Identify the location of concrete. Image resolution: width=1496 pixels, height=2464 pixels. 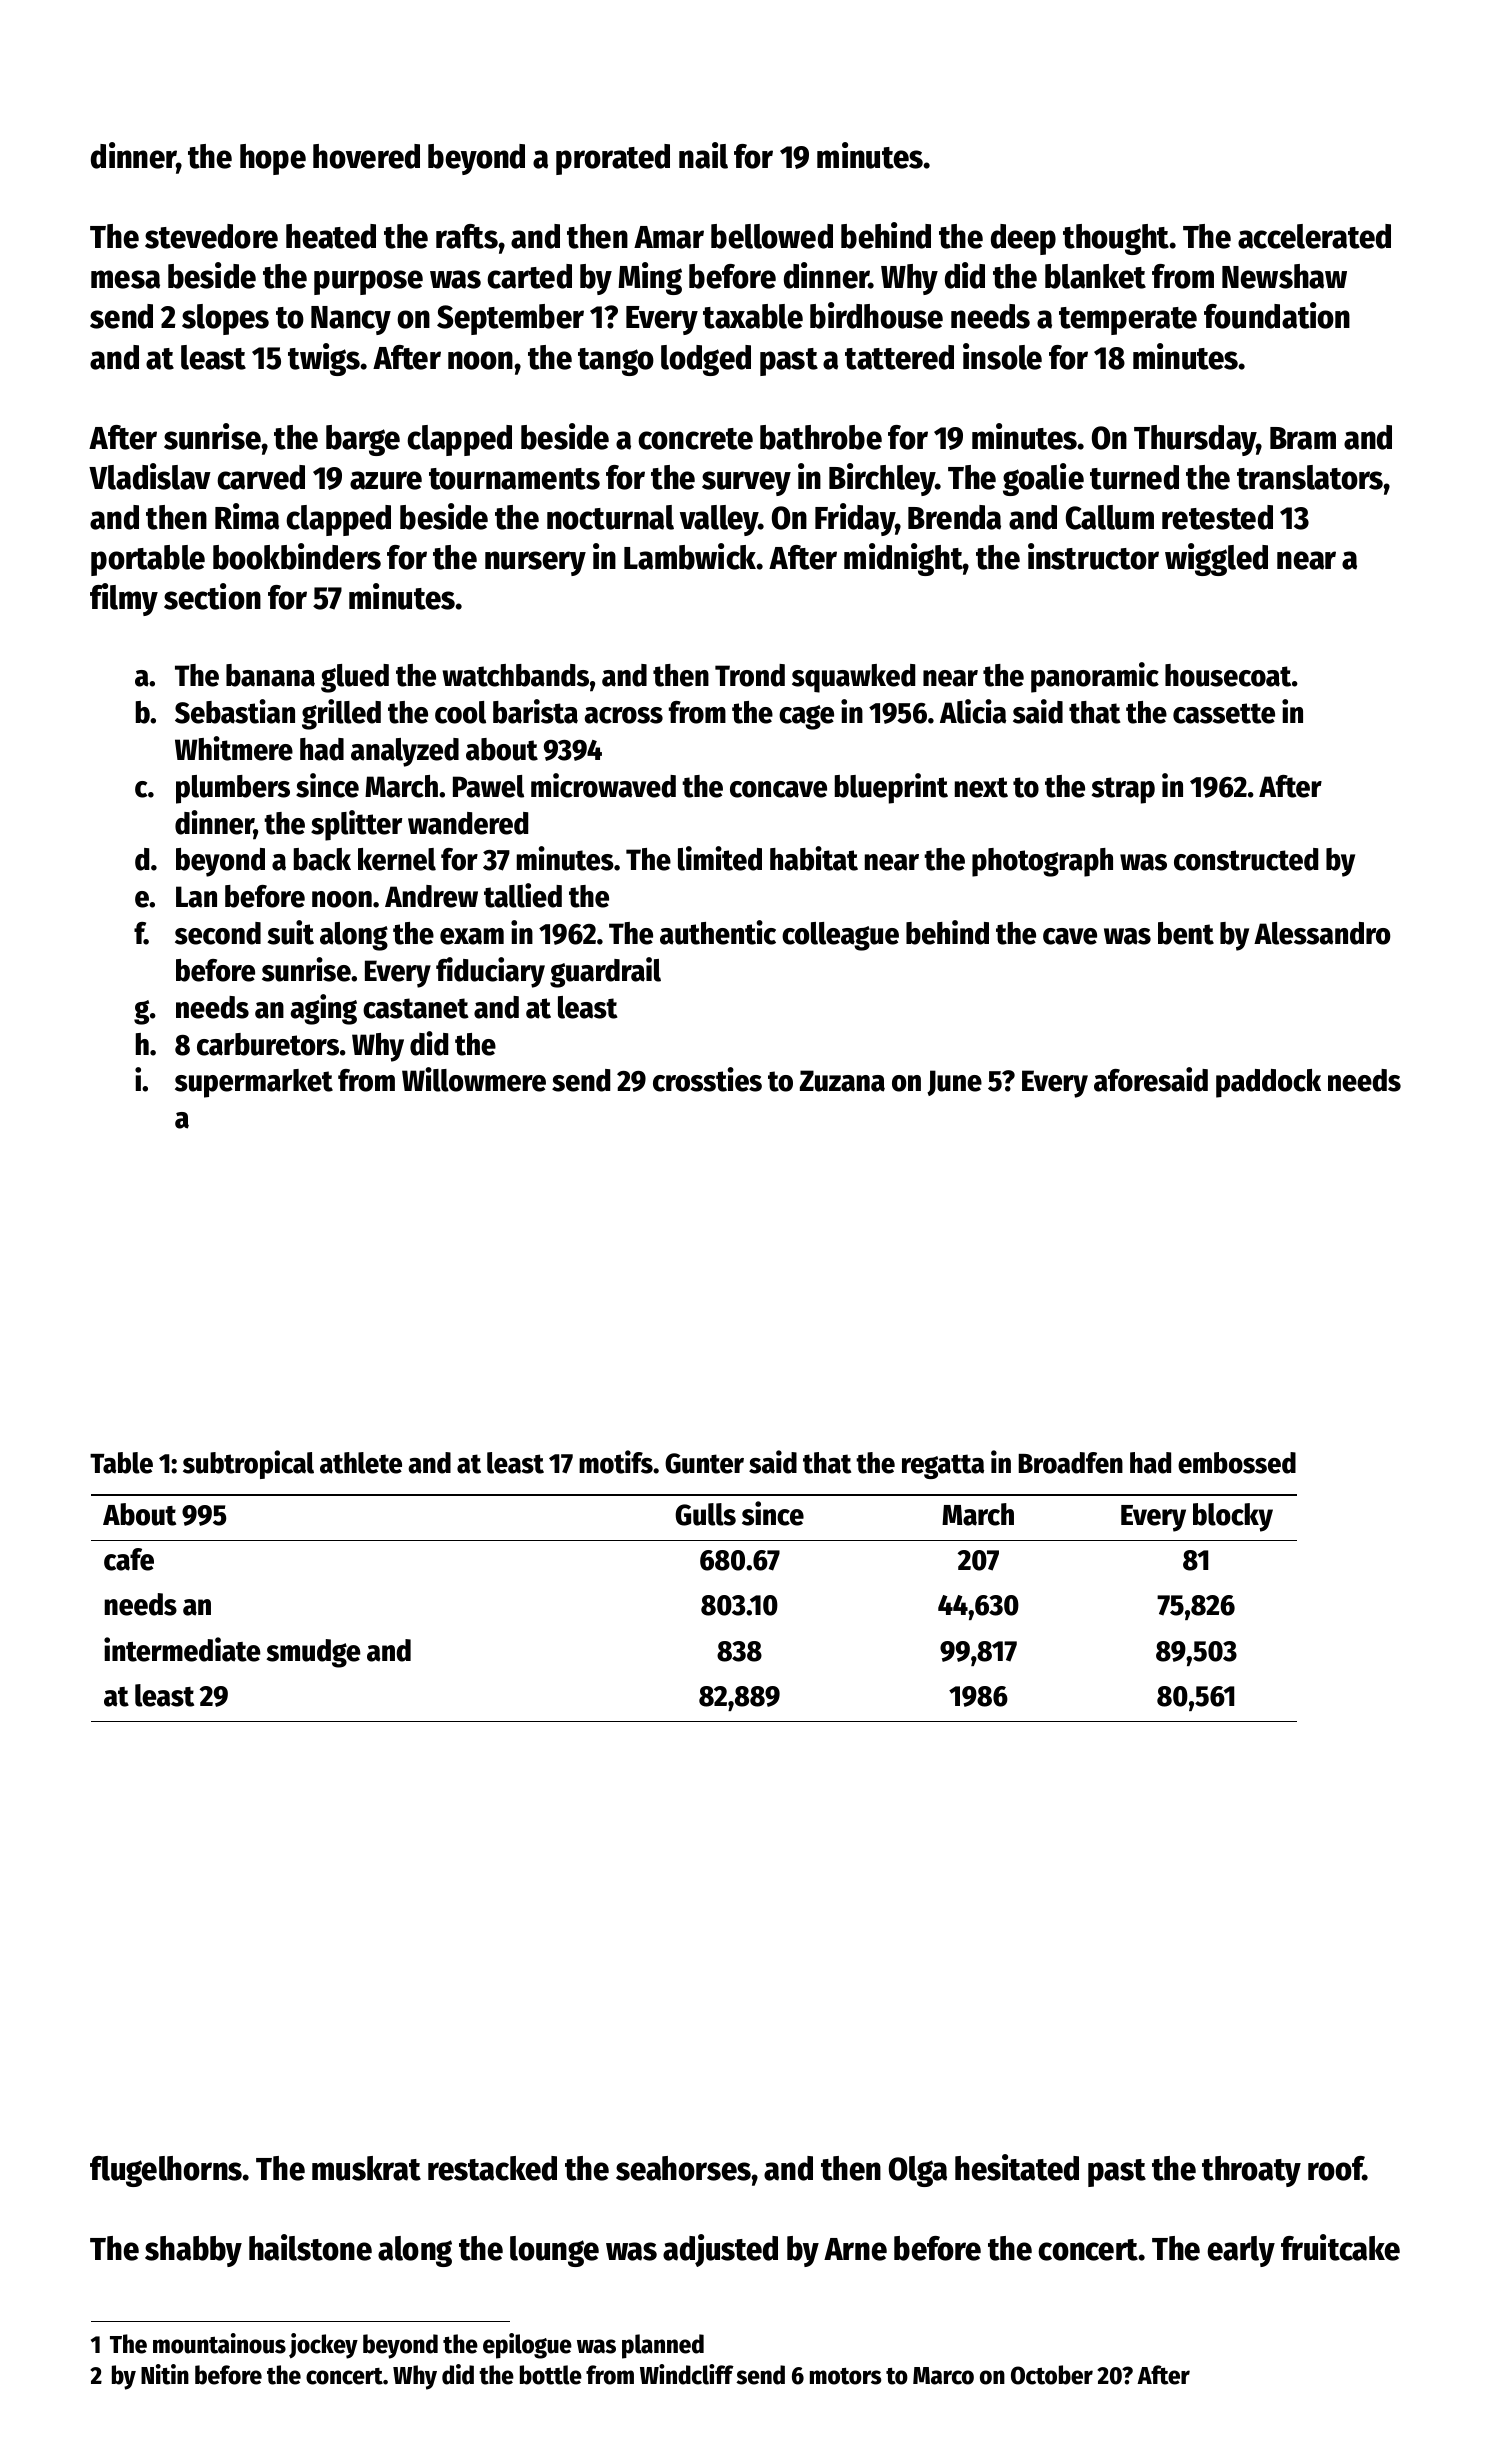
(695, 439).
